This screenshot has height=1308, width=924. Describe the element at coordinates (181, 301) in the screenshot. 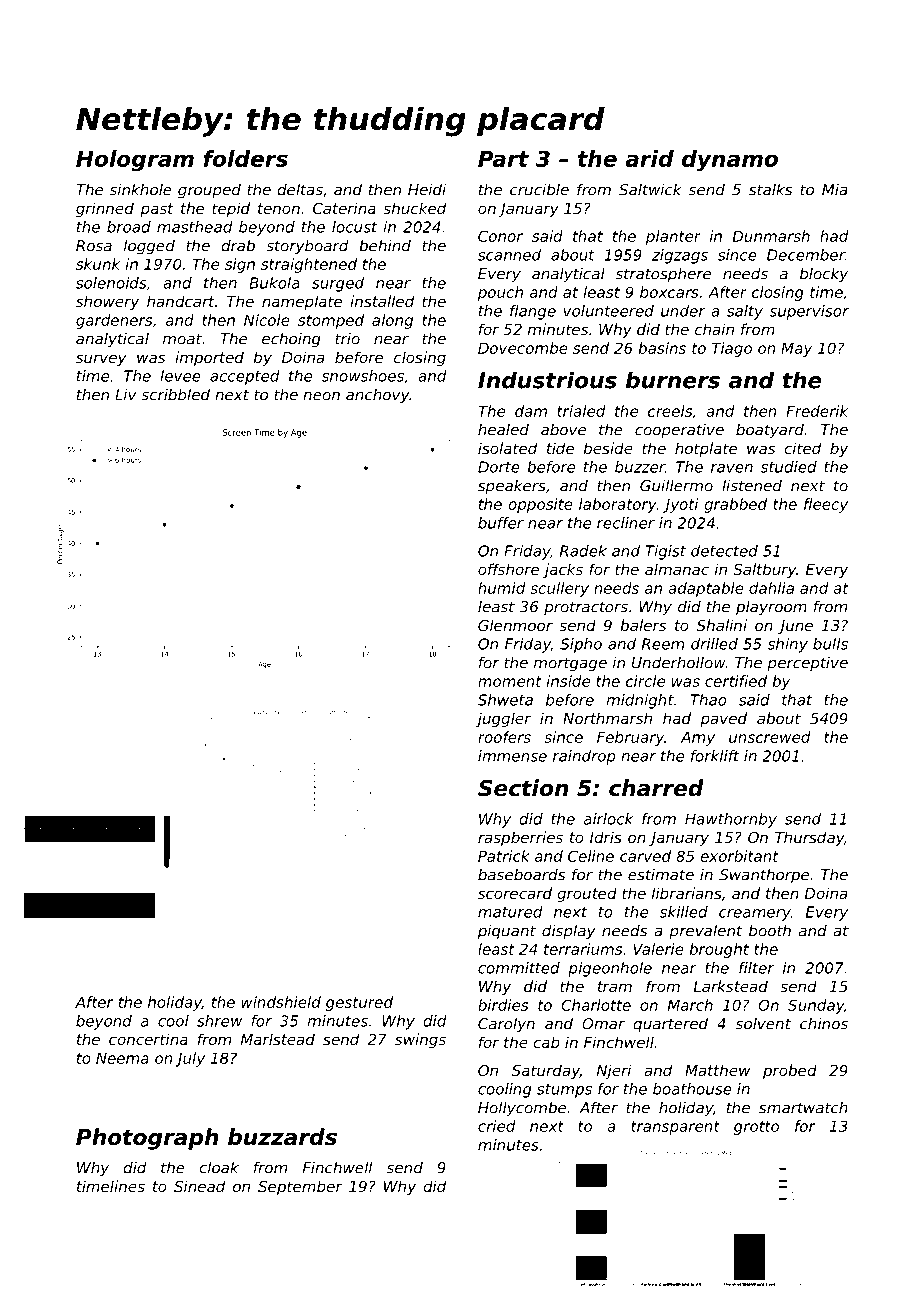

I see `handcart` at that location.
